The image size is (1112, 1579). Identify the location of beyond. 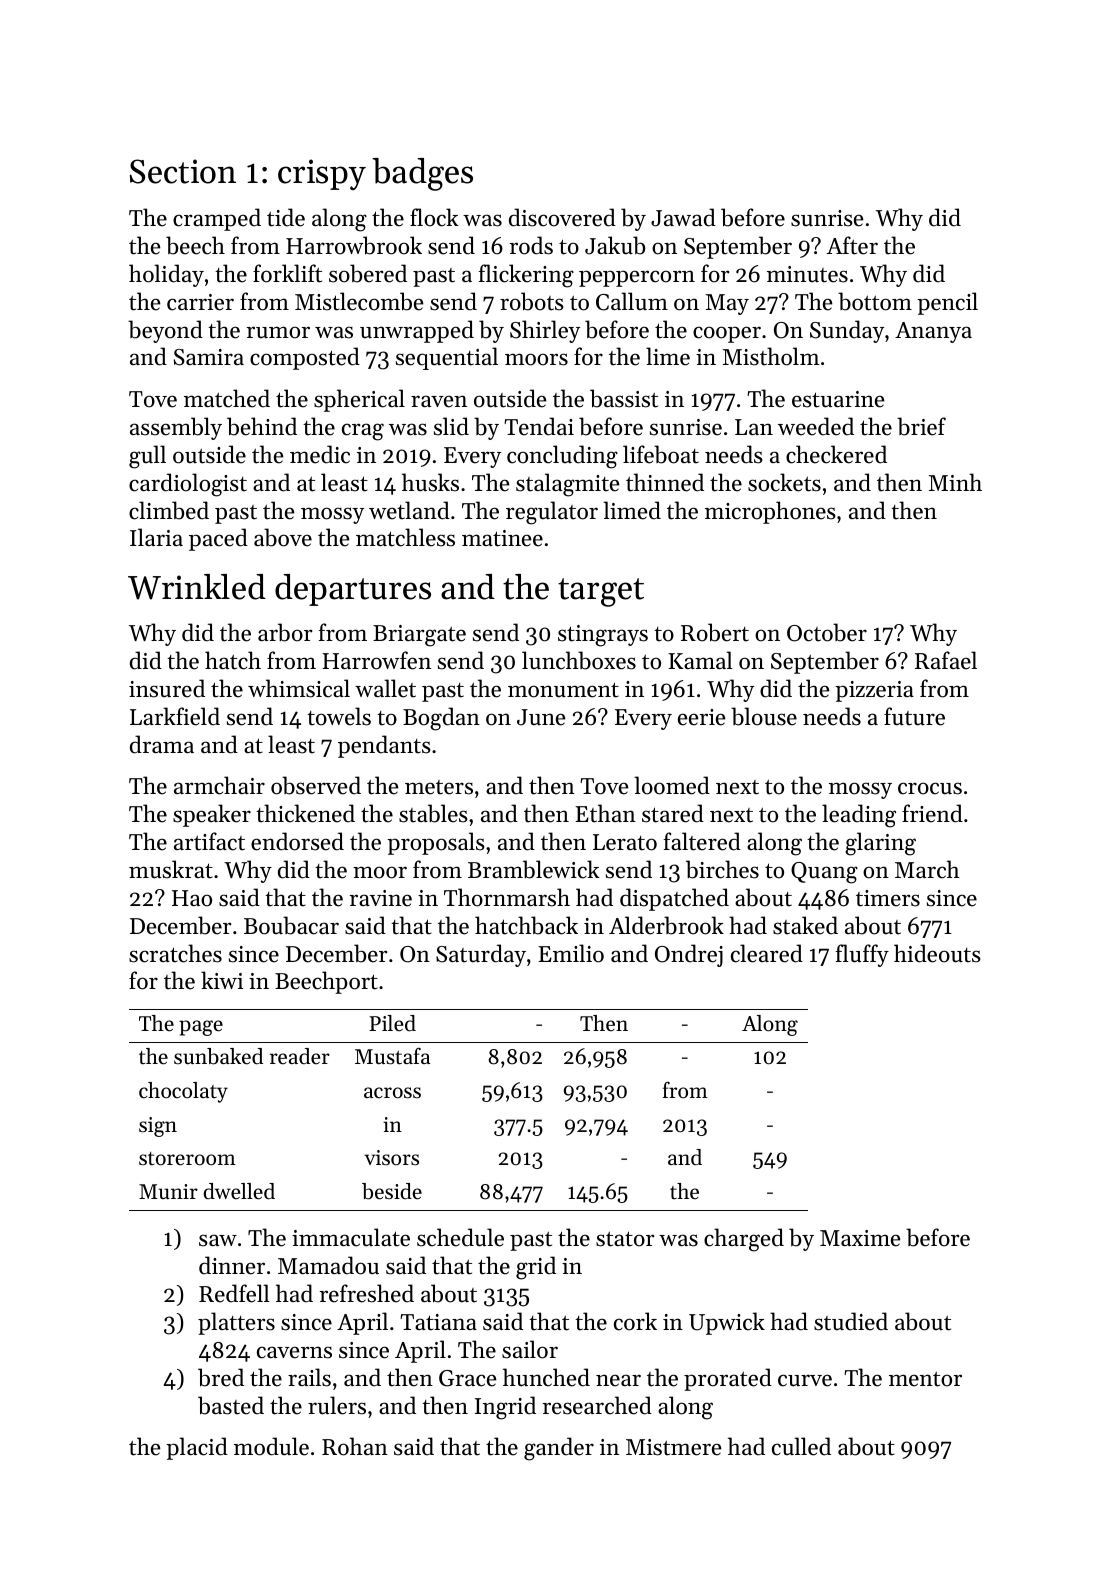
(165, 331).
